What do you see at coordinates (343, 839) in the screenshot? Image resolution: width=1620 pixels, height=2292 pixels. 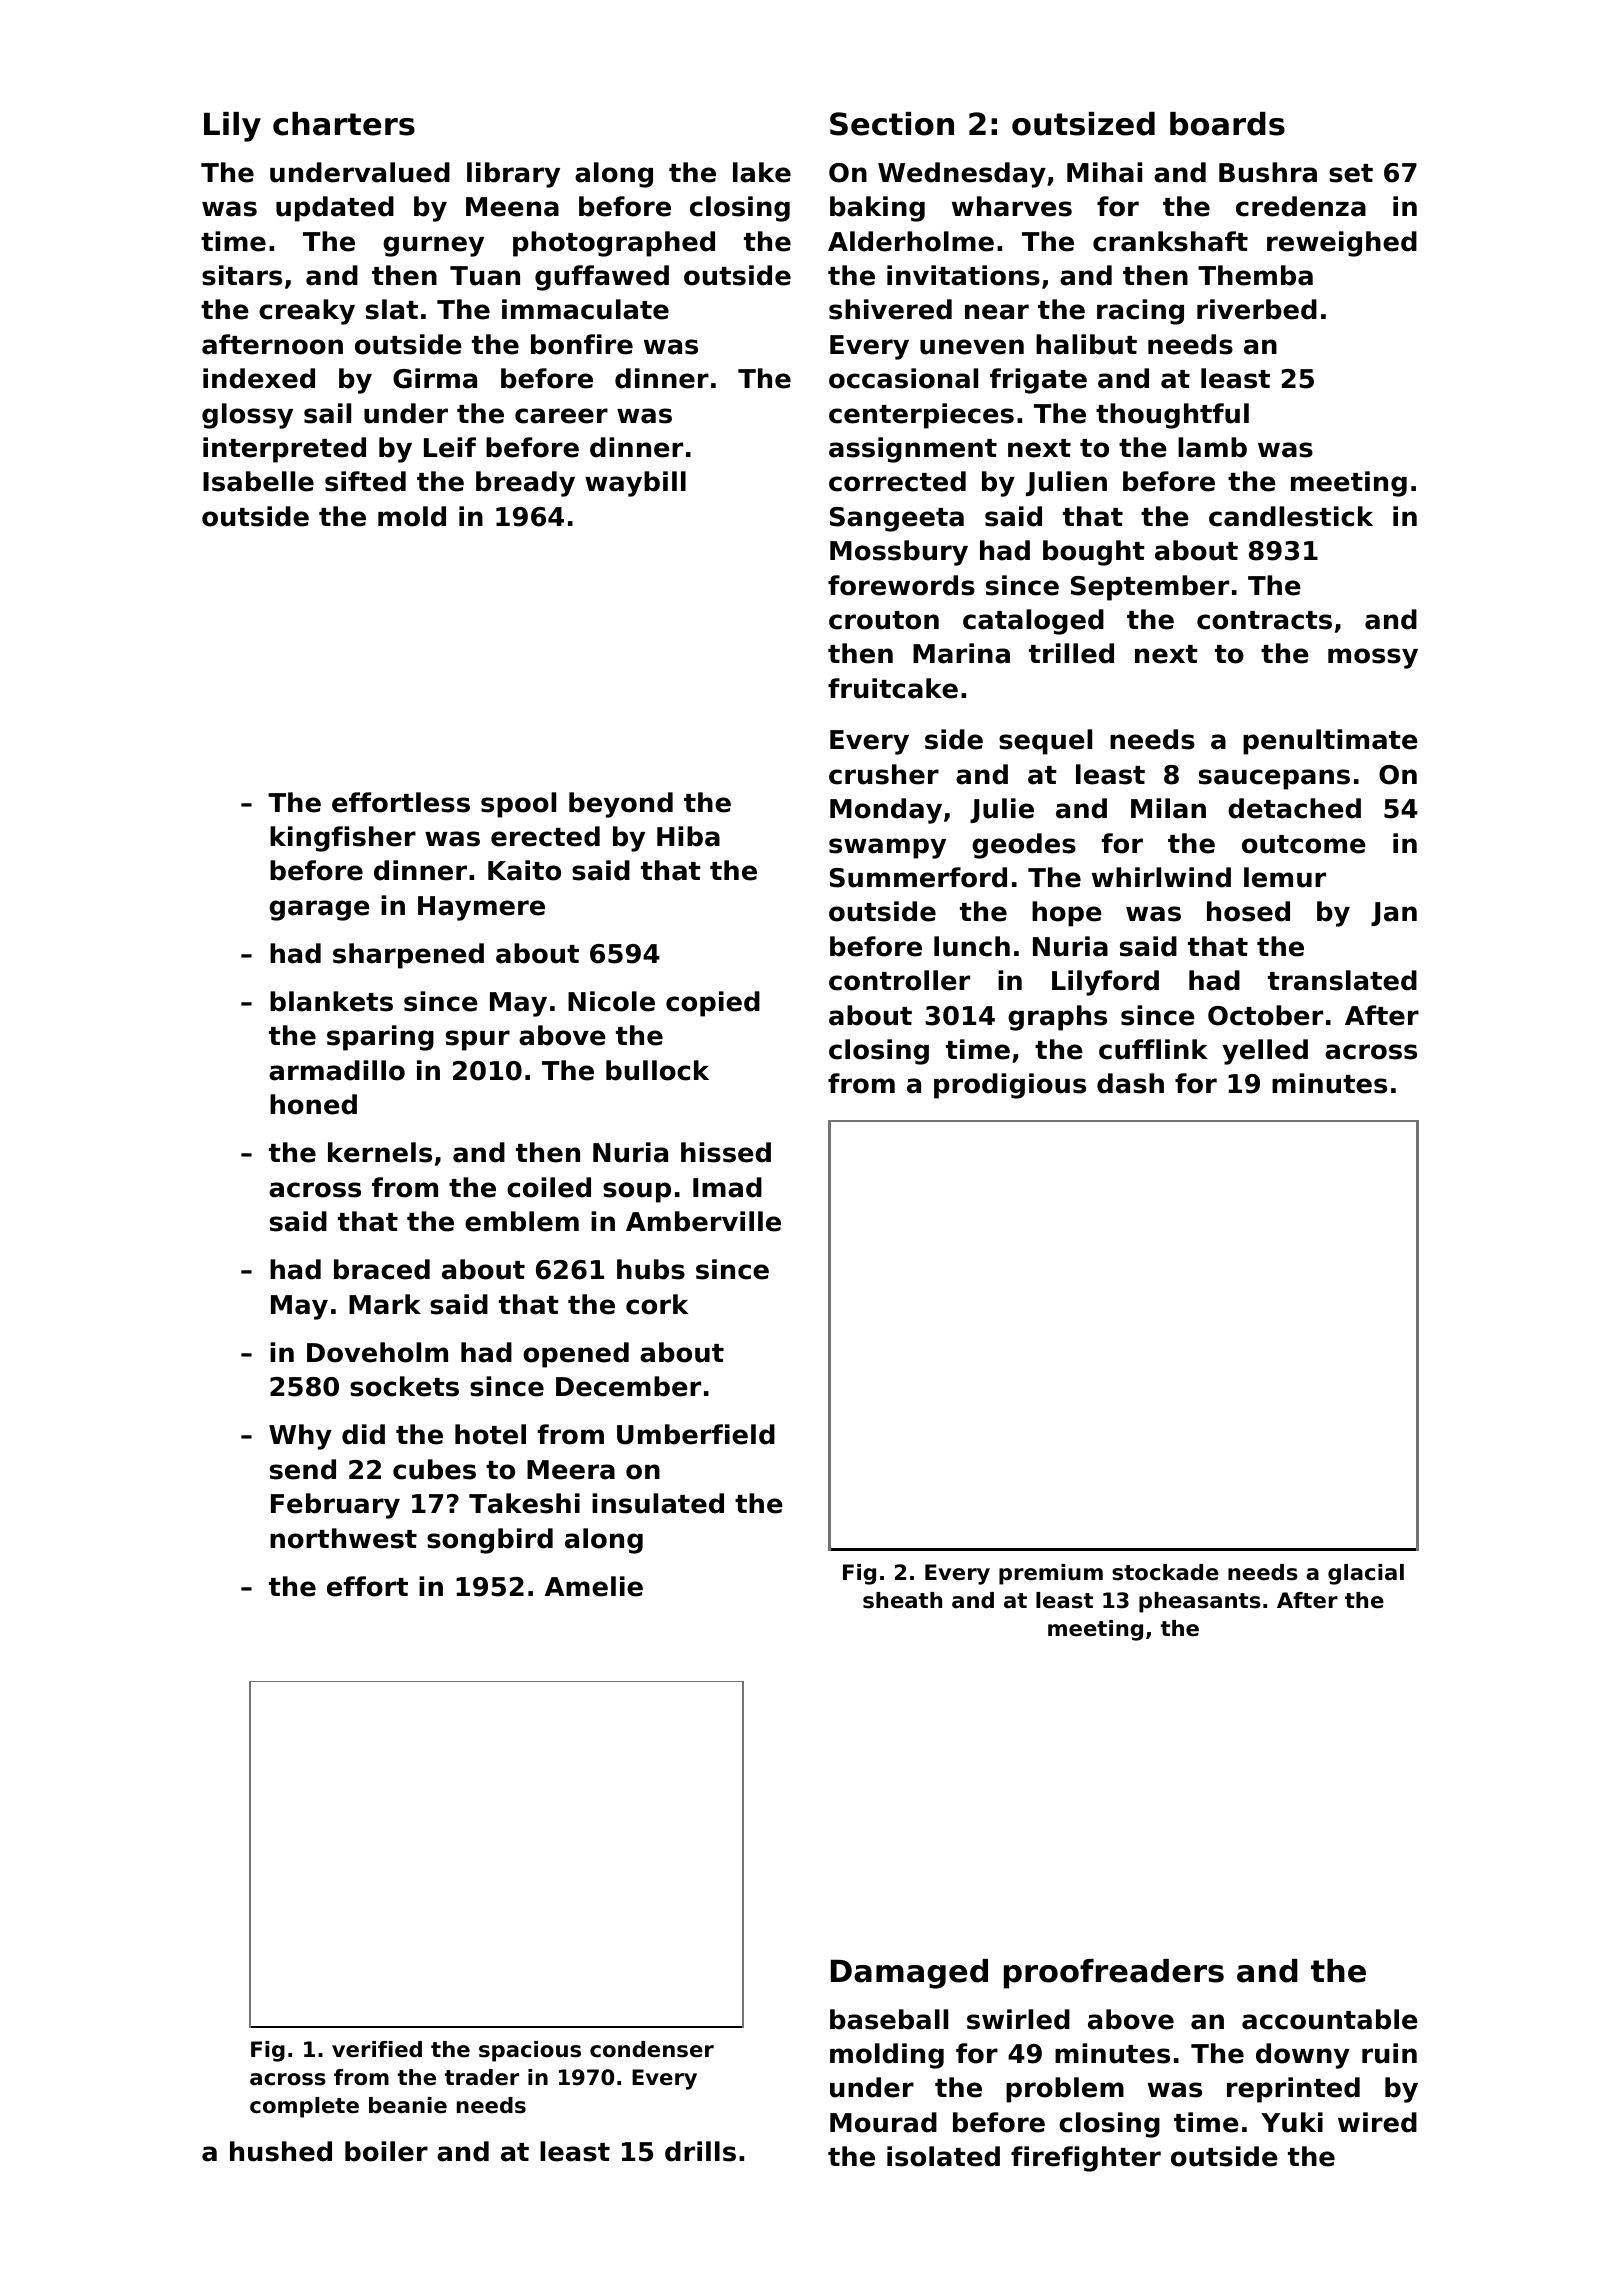 I see `kingfisher` at bounding box center [343, 839].
